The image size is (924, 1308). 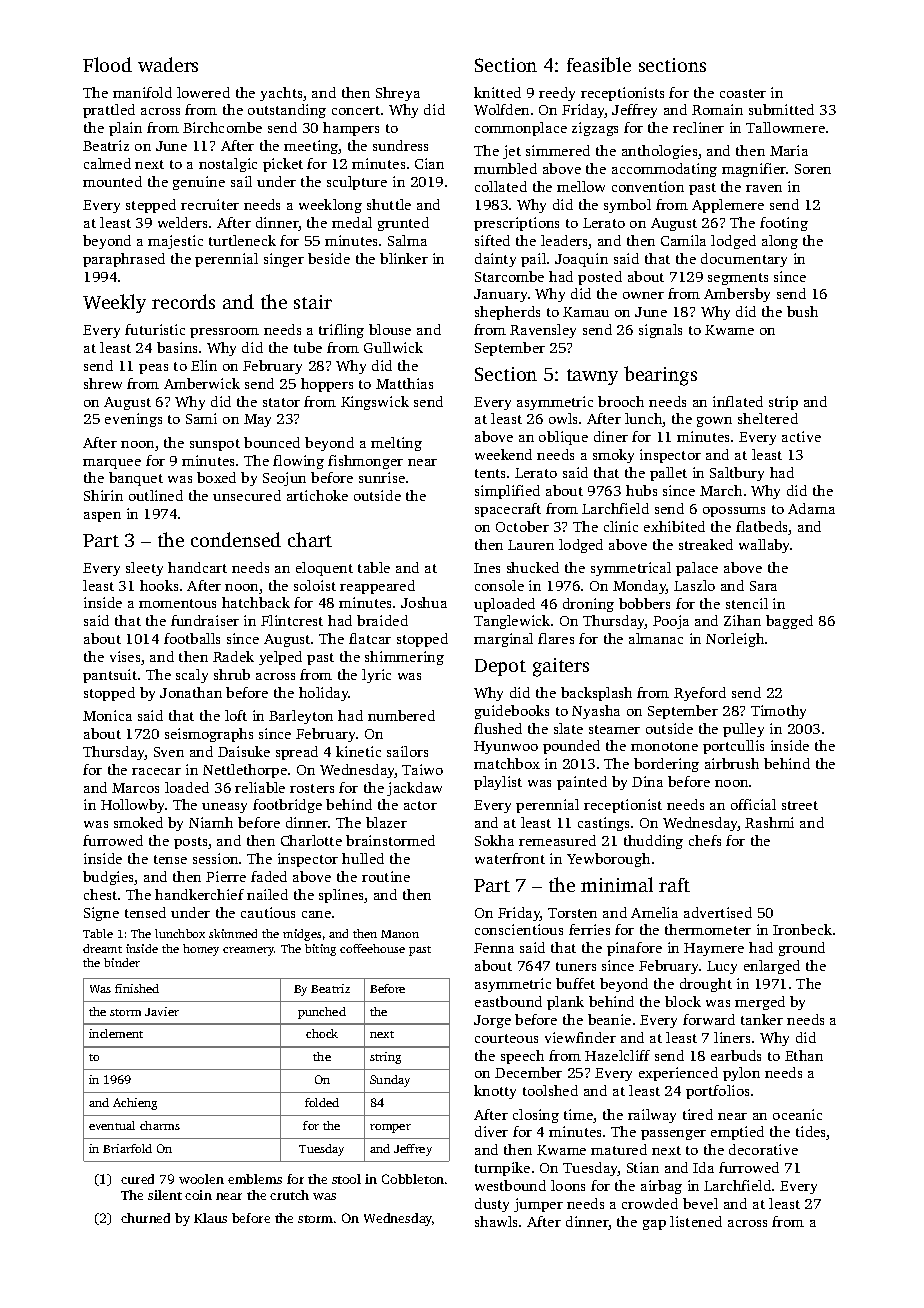 I want to click on manifold, so click(x=142, y=92).
